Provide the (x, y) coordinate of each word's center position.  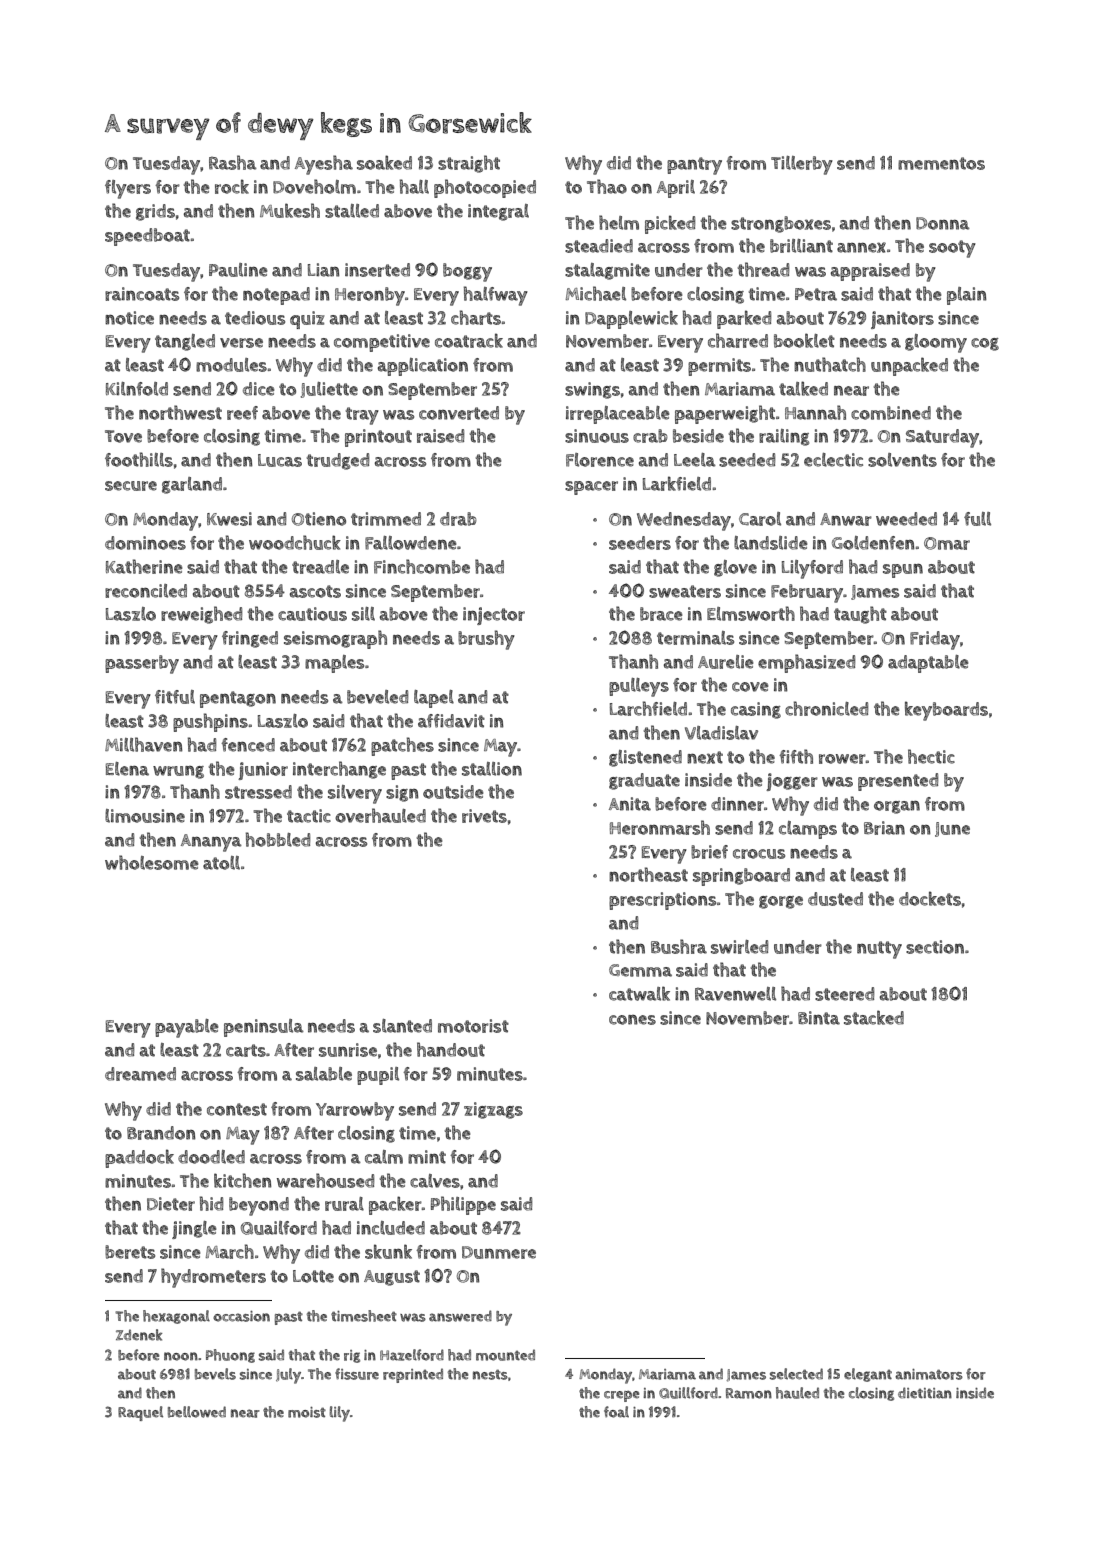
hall (414, 186)
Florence (600, 460)
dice (258, 389)
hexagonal (176, 1317)
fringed (250, 639)
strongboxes (781, 224)
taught (860, 615)
